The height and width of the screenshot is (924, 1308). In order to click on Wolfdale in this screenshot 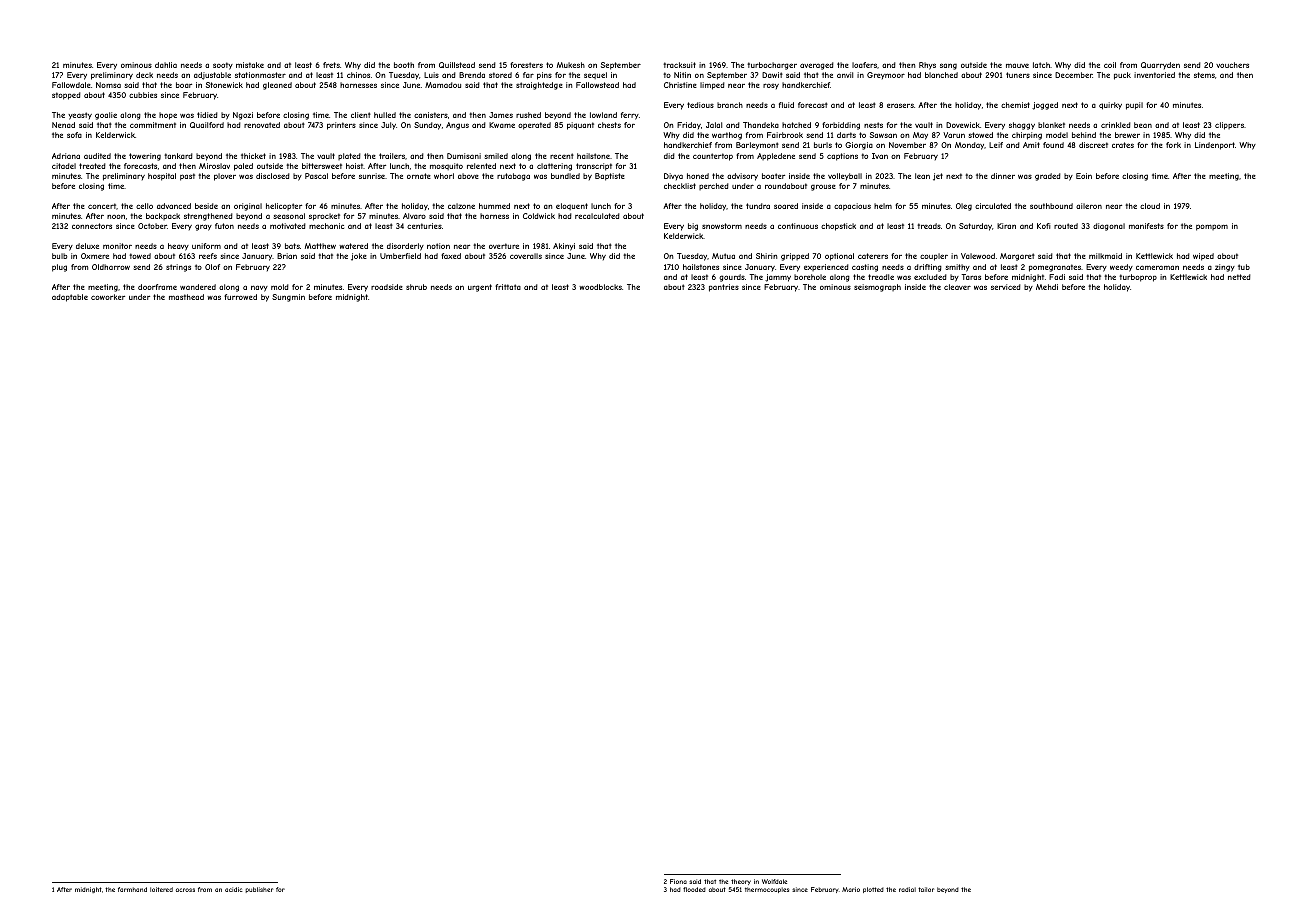, I will do `click(774, 881)`.
